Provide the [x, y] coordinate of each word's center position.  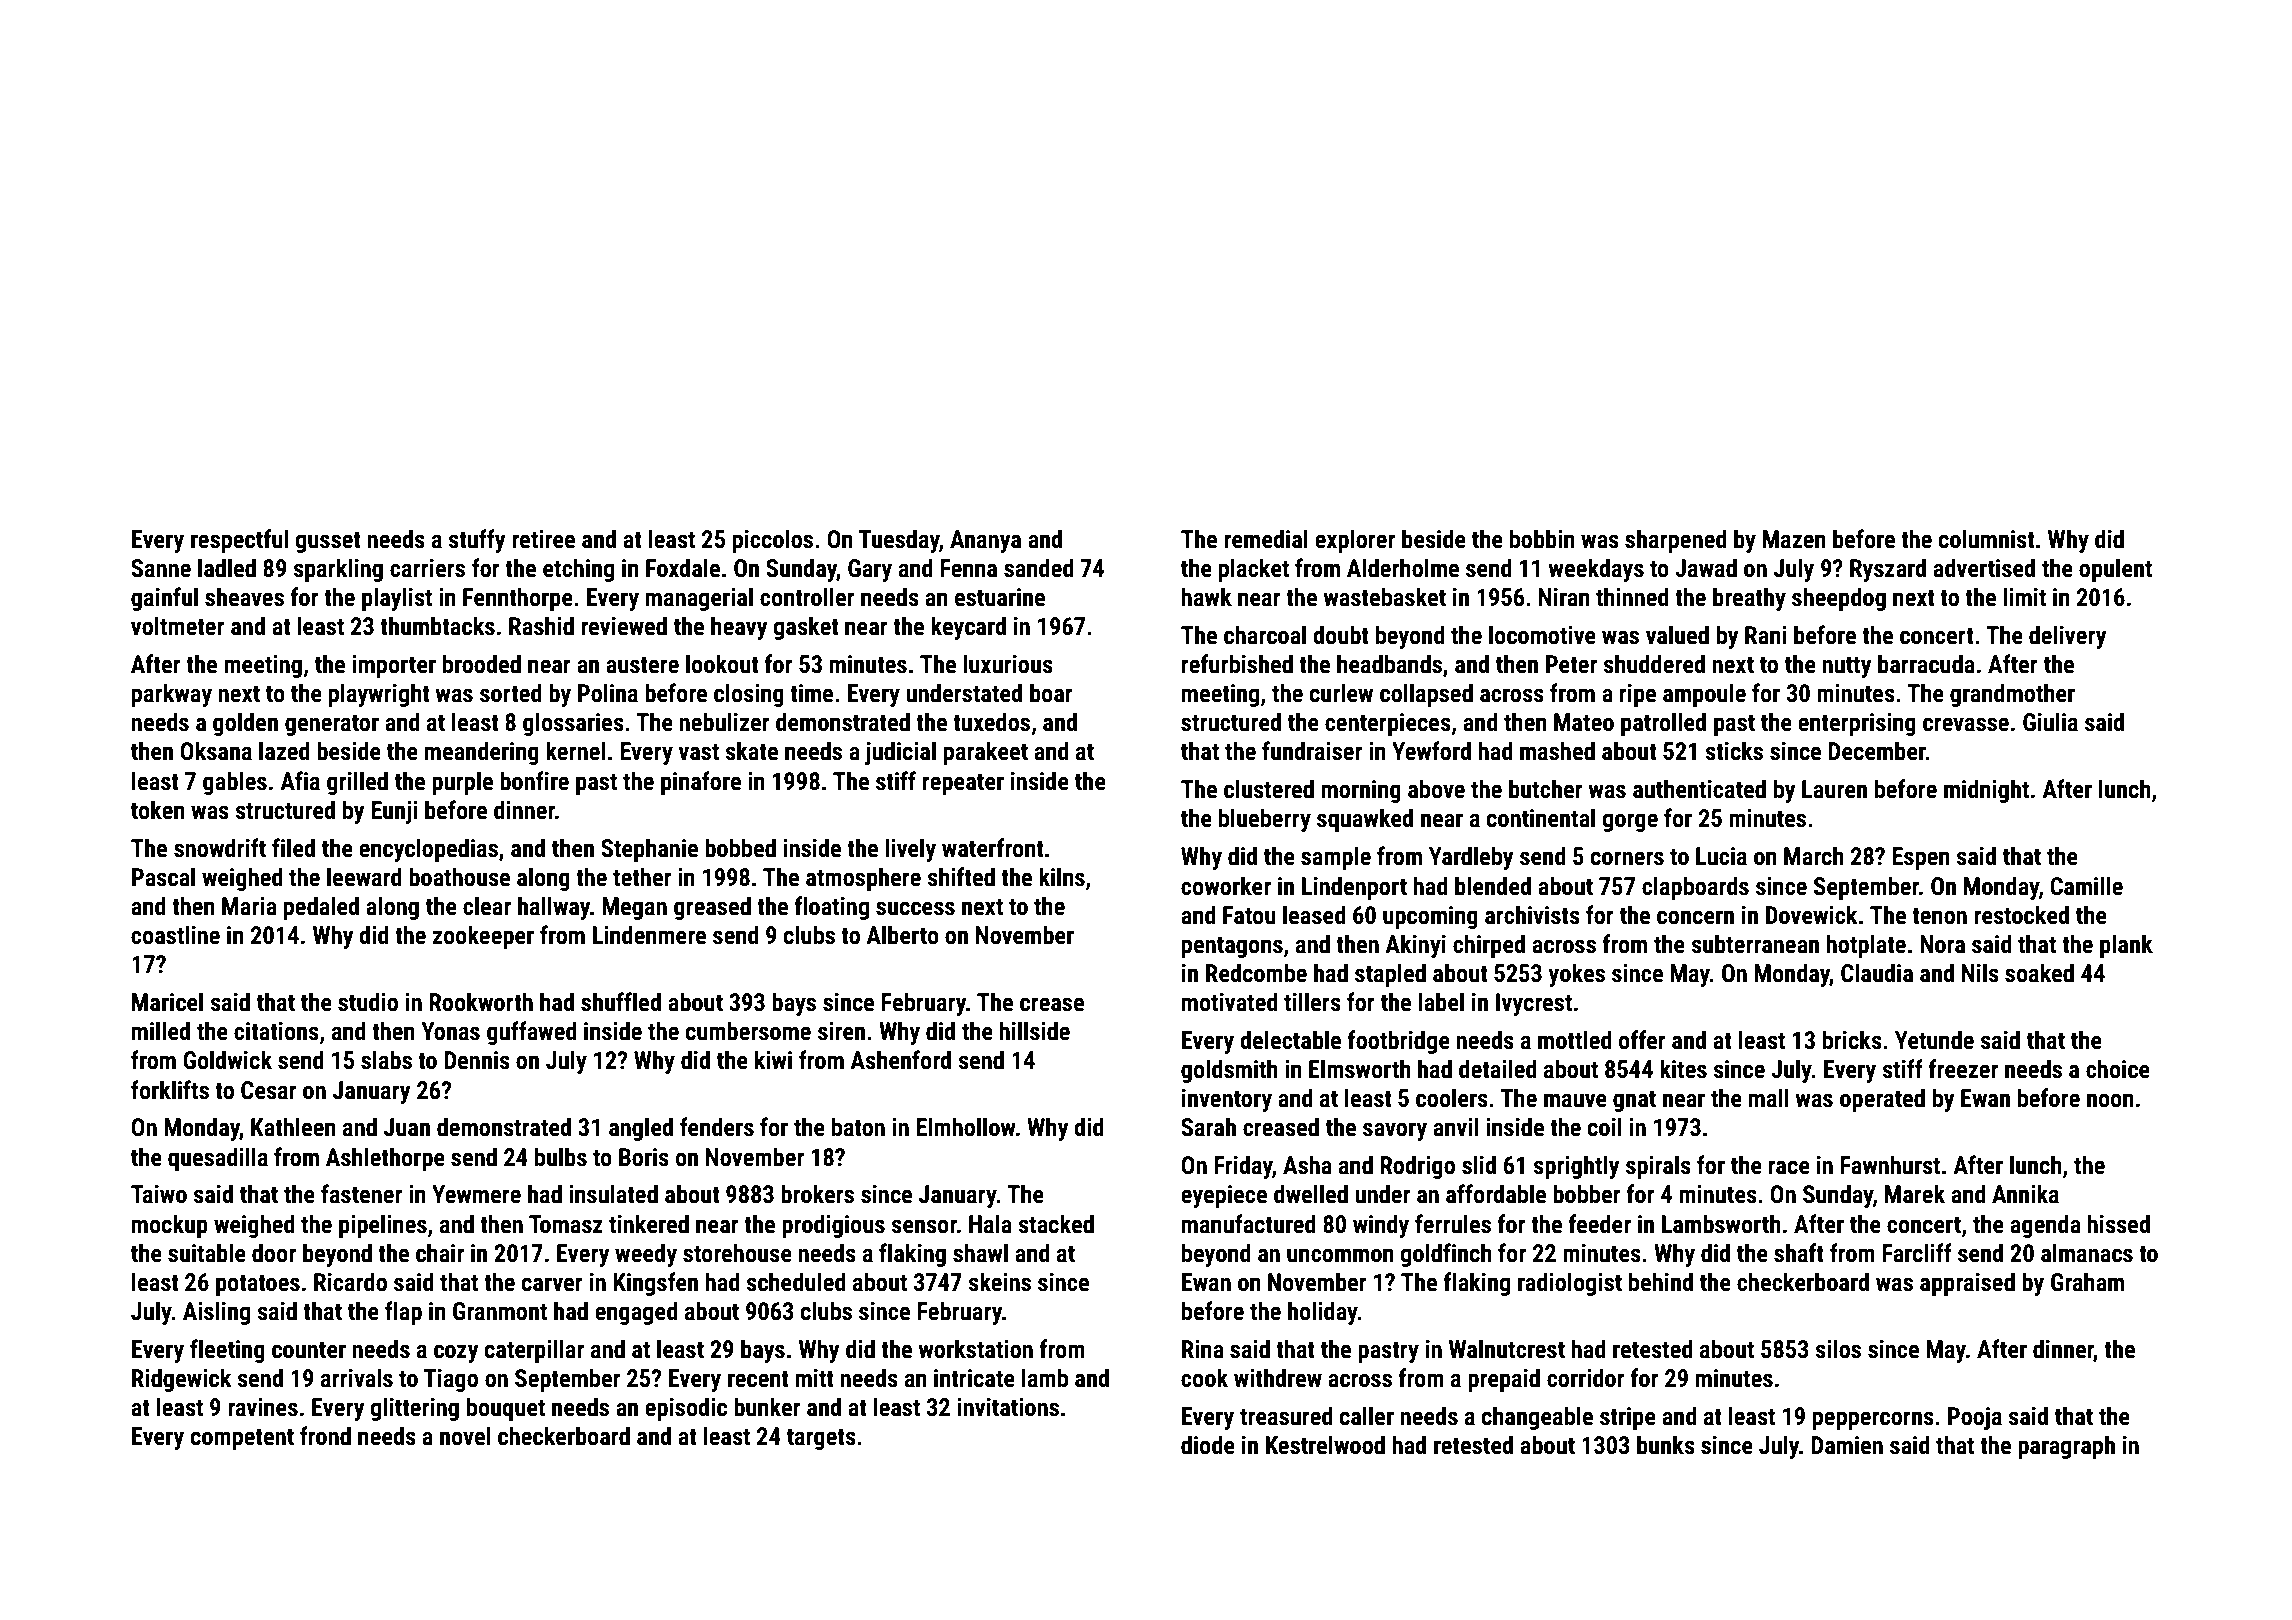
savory [1395, 1131]
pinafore [701, 783]
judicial [900, 753]
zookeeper [483, 937]
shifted [961, 877]
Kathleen [293, 1127]
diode [1208, 1445]
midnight [1986, 791]
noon [2110, 1100]
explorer [1355, 541]
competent [242, 1439]
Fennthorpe [518, 599]
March [1814, 856]
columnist [1986, 539]
